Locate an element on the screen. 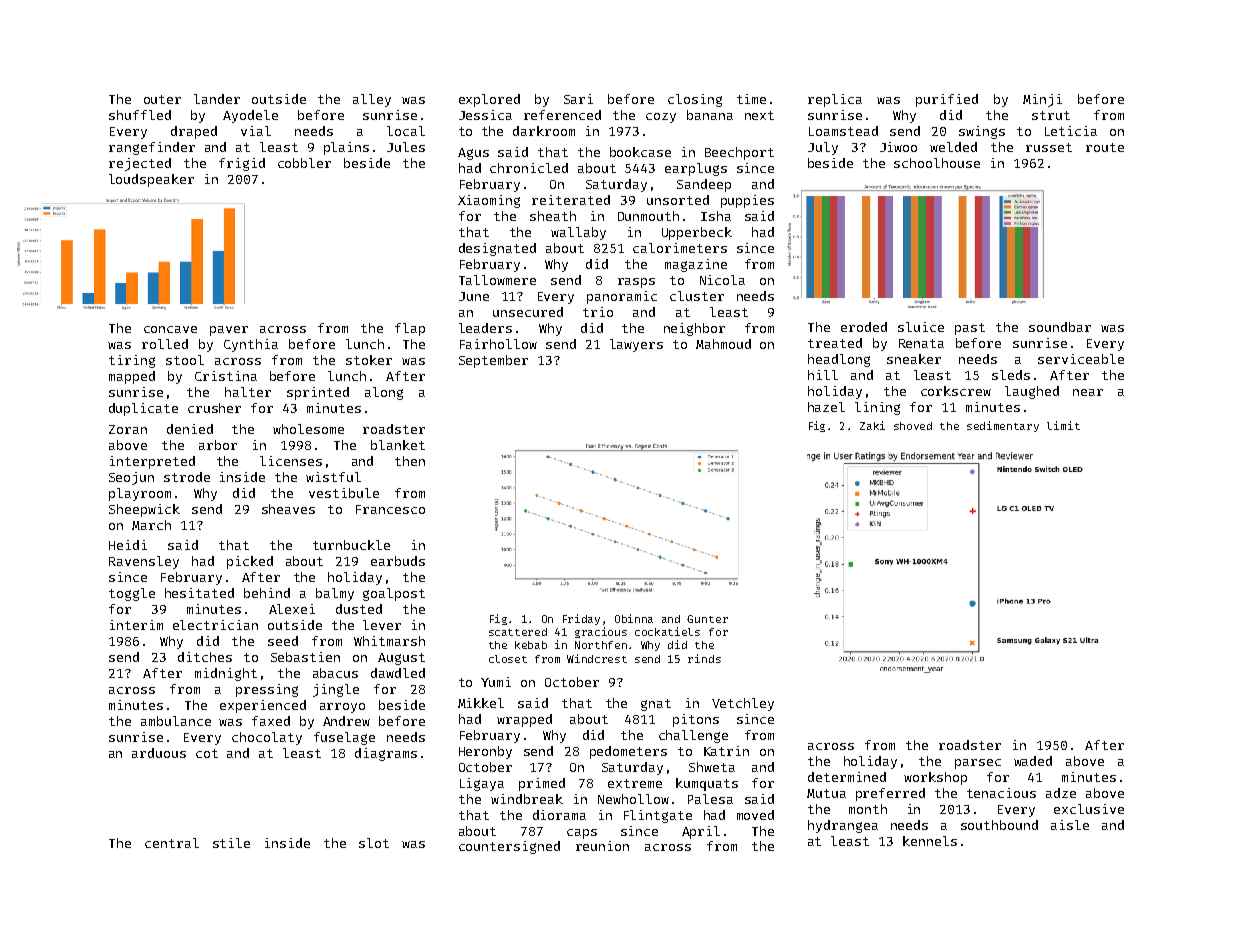  Loamstead is located at coordinates (843, 131).
